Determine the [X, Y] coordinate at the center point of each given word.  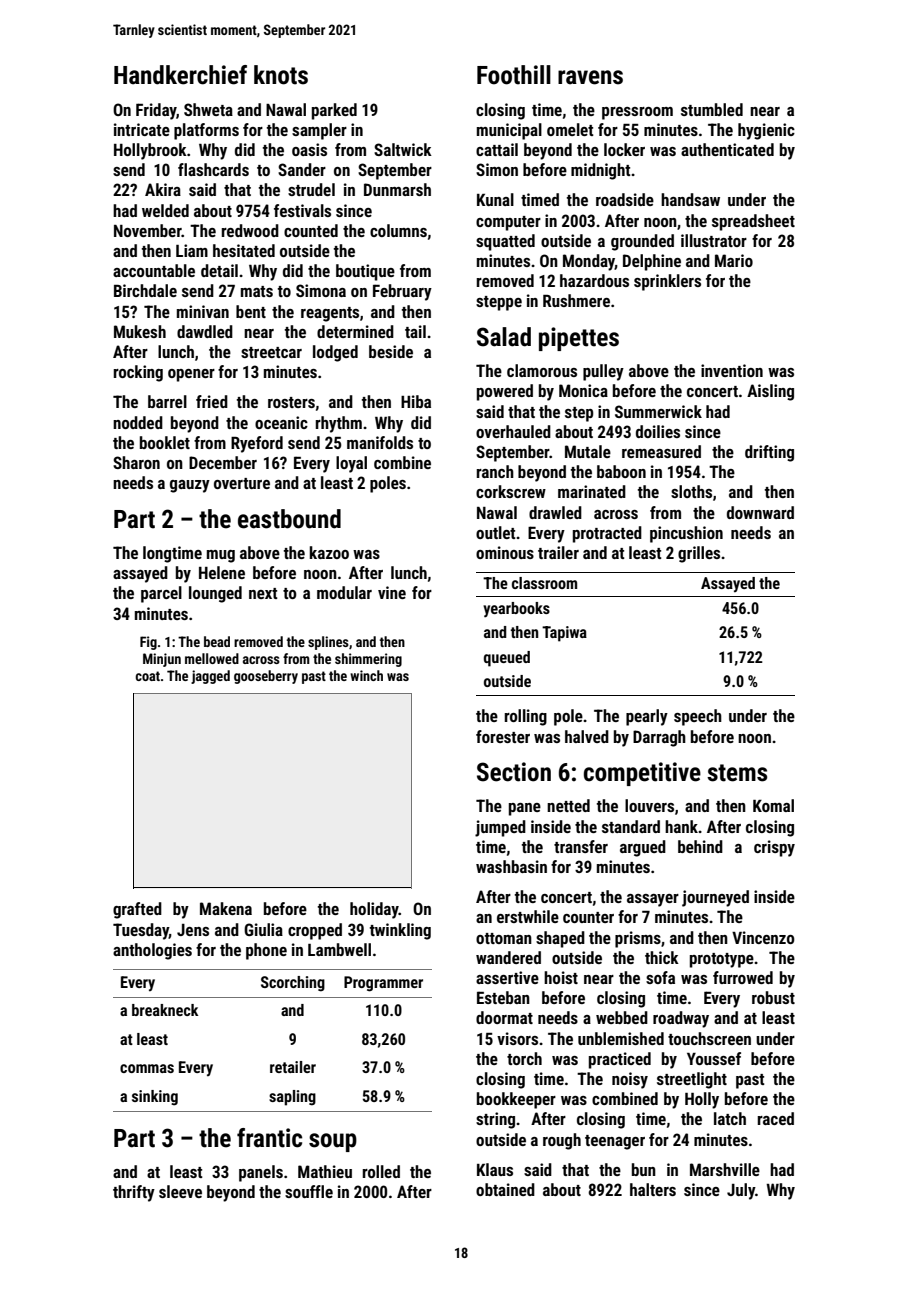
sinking [155, 1098]
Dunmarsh [397, 189]
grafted [137, 910]
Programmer [383, 984]
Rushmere [576, 300]
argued [643, 848]
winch [366, 675]
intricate [142, 129]
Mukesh [140, 331]
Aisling [770, 392]
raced [776, 1118]
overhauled [513, 431]
